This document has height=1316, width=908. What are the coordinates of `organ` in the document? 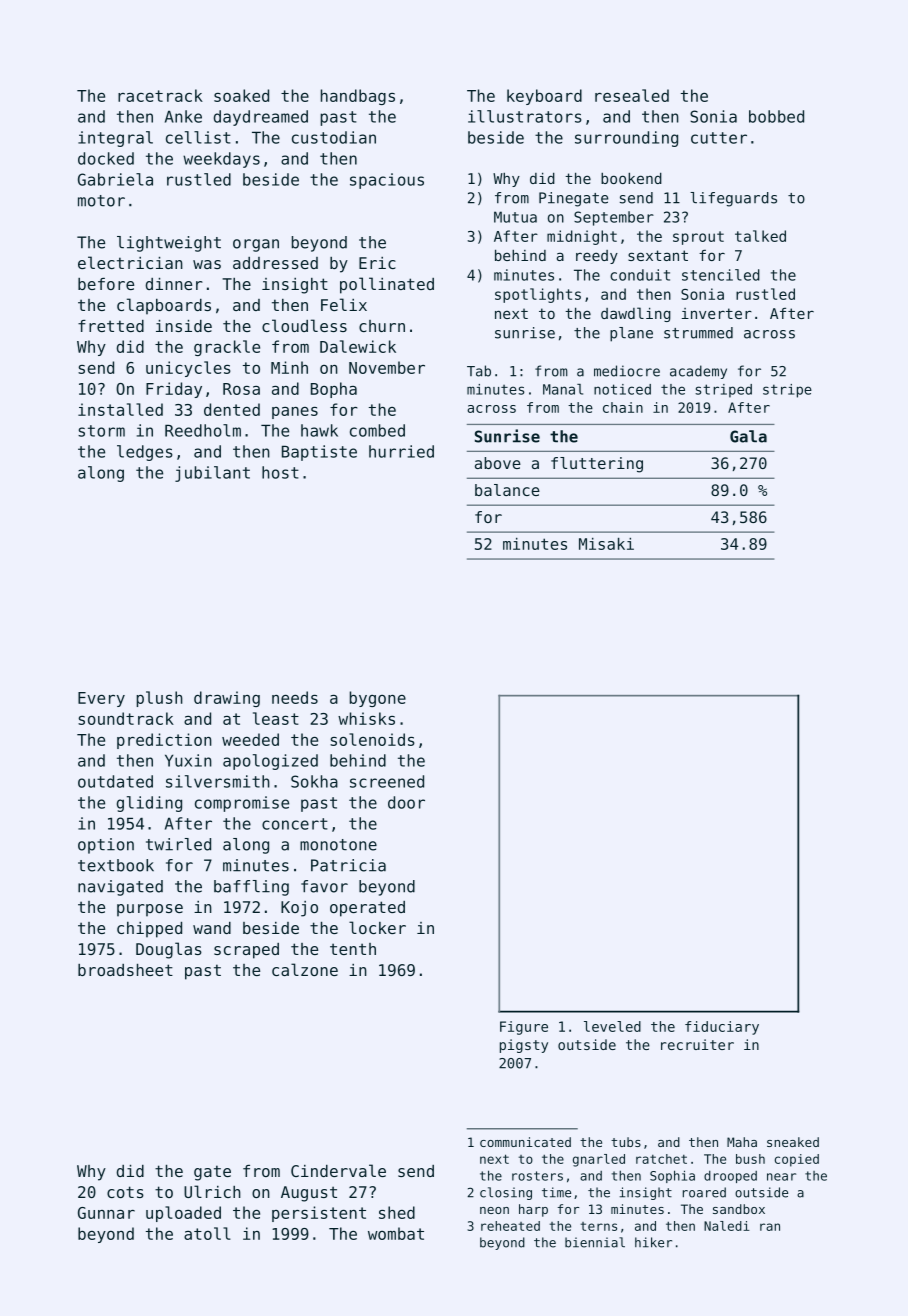 It's located at (256, 245).
